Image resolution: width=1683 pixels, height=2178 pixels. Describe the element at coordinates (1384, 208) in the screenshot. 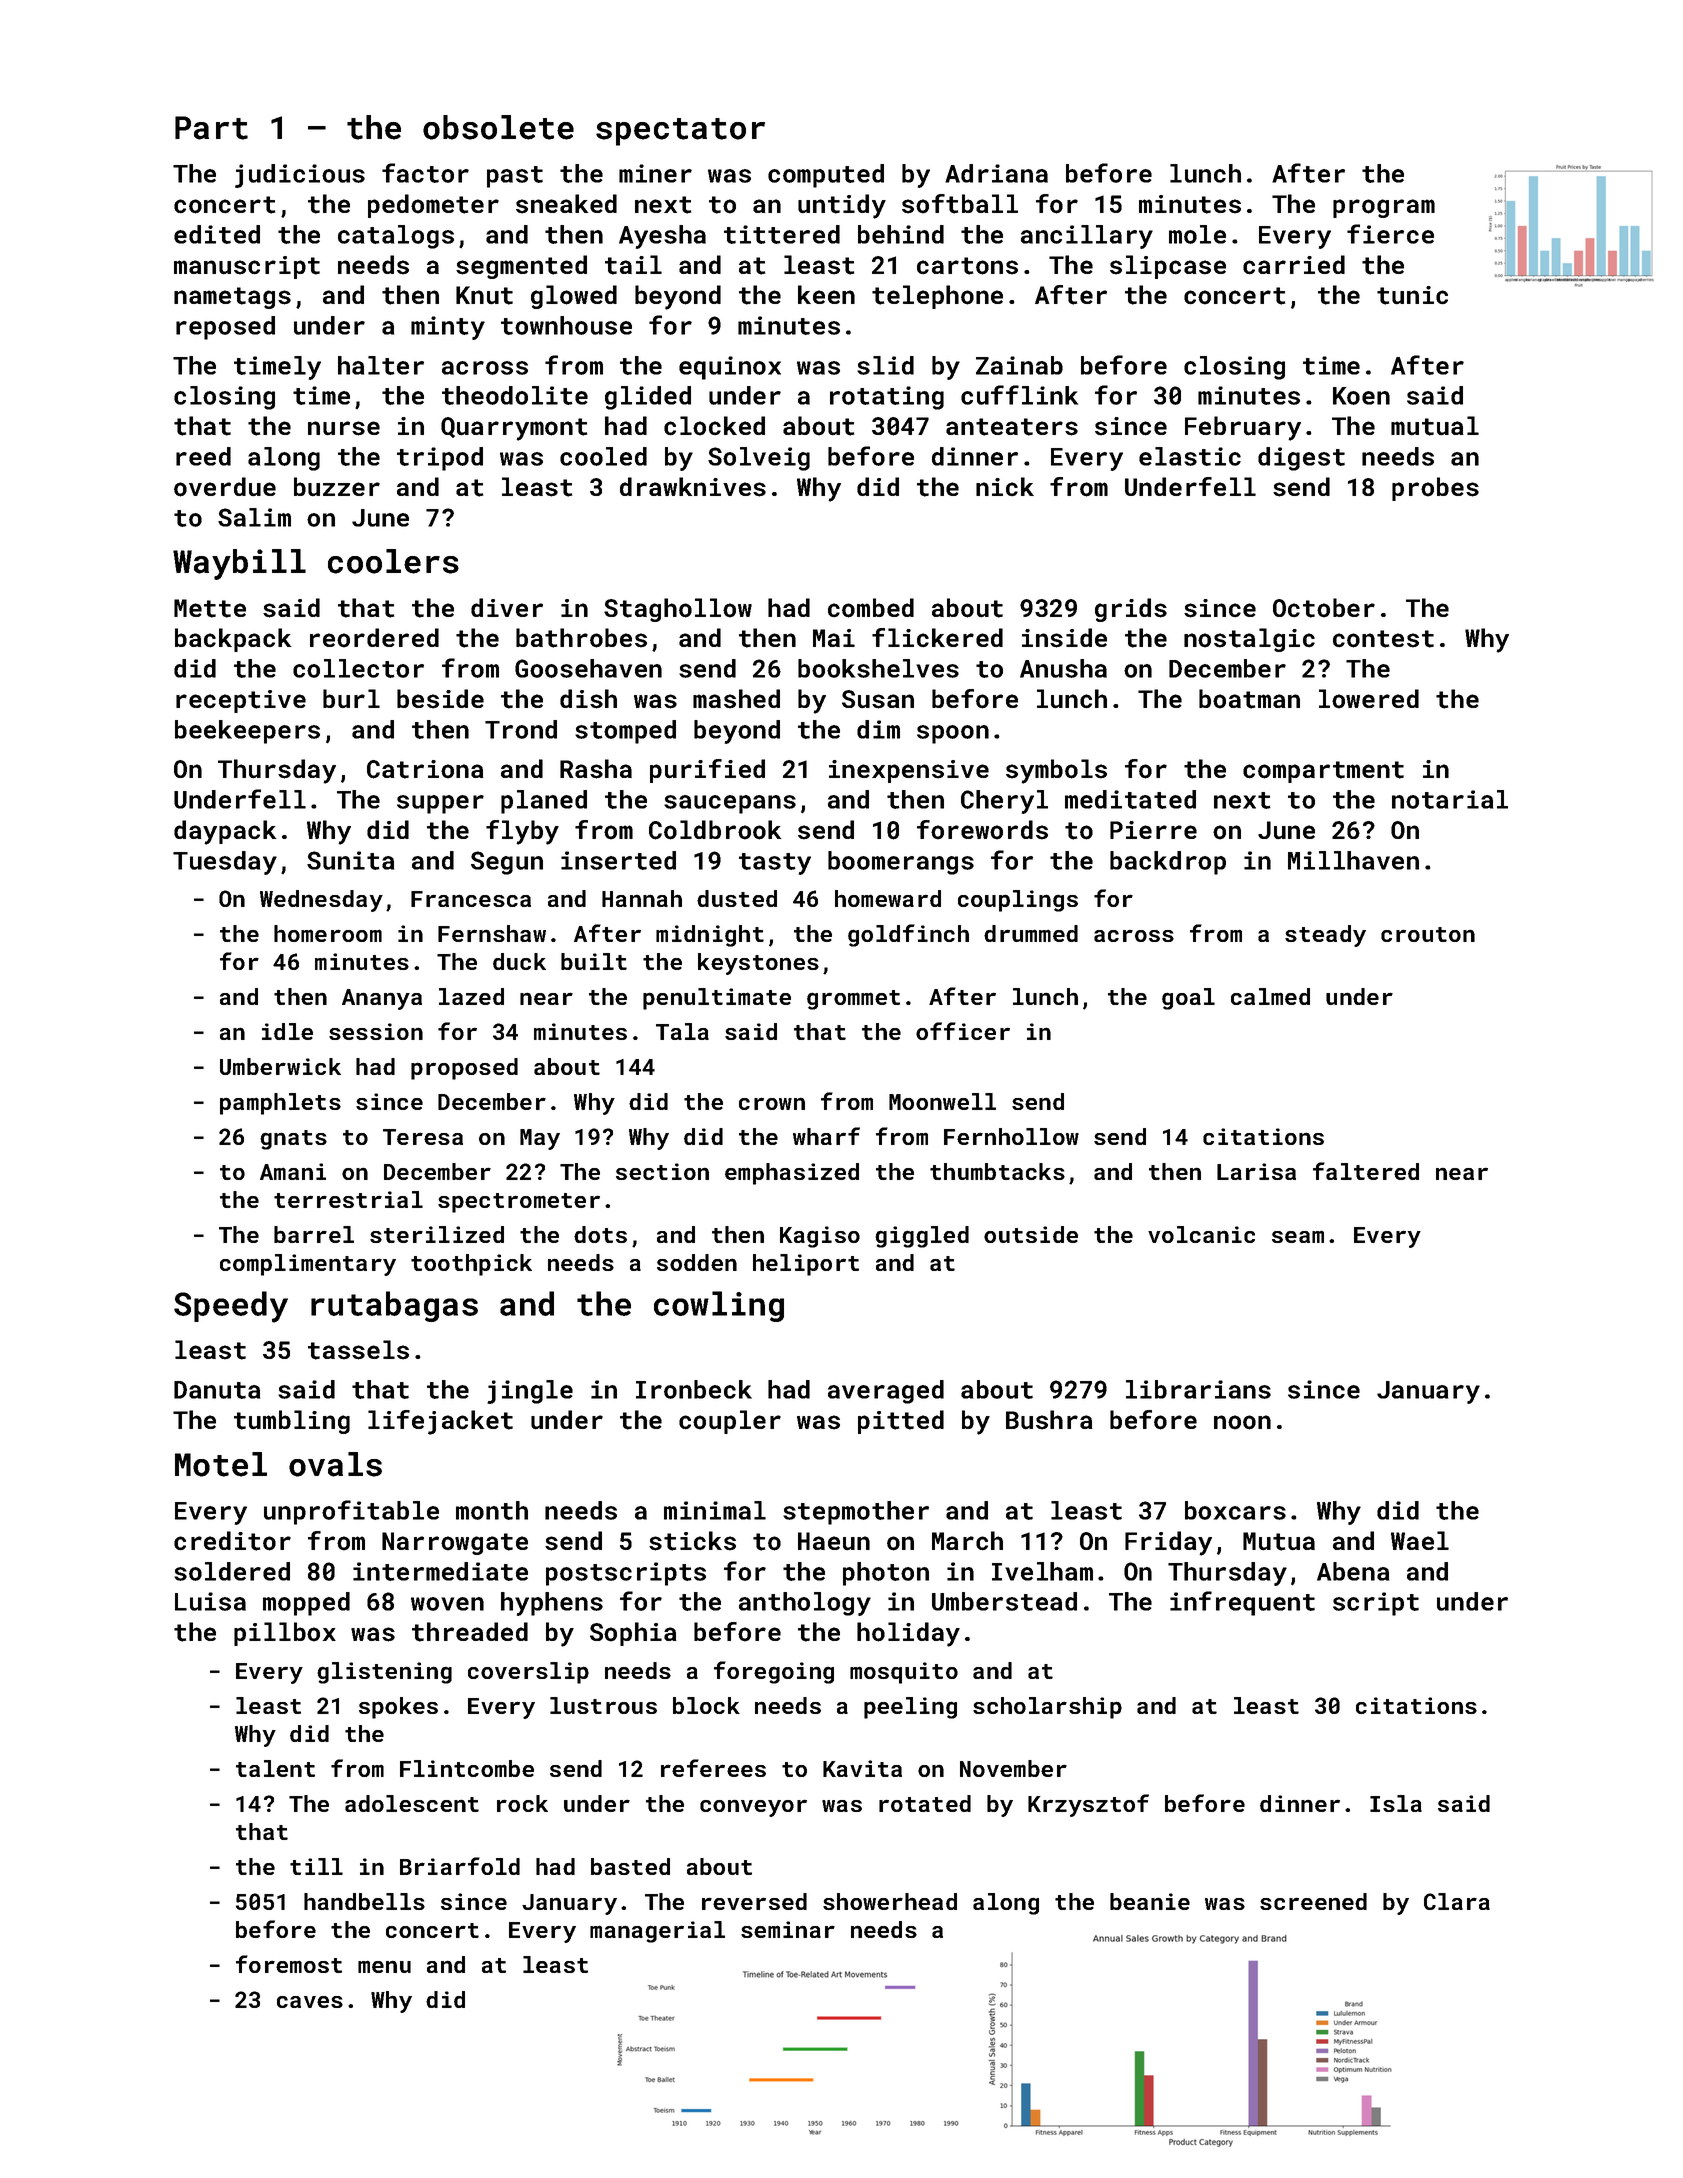

I see `program` at that location.
